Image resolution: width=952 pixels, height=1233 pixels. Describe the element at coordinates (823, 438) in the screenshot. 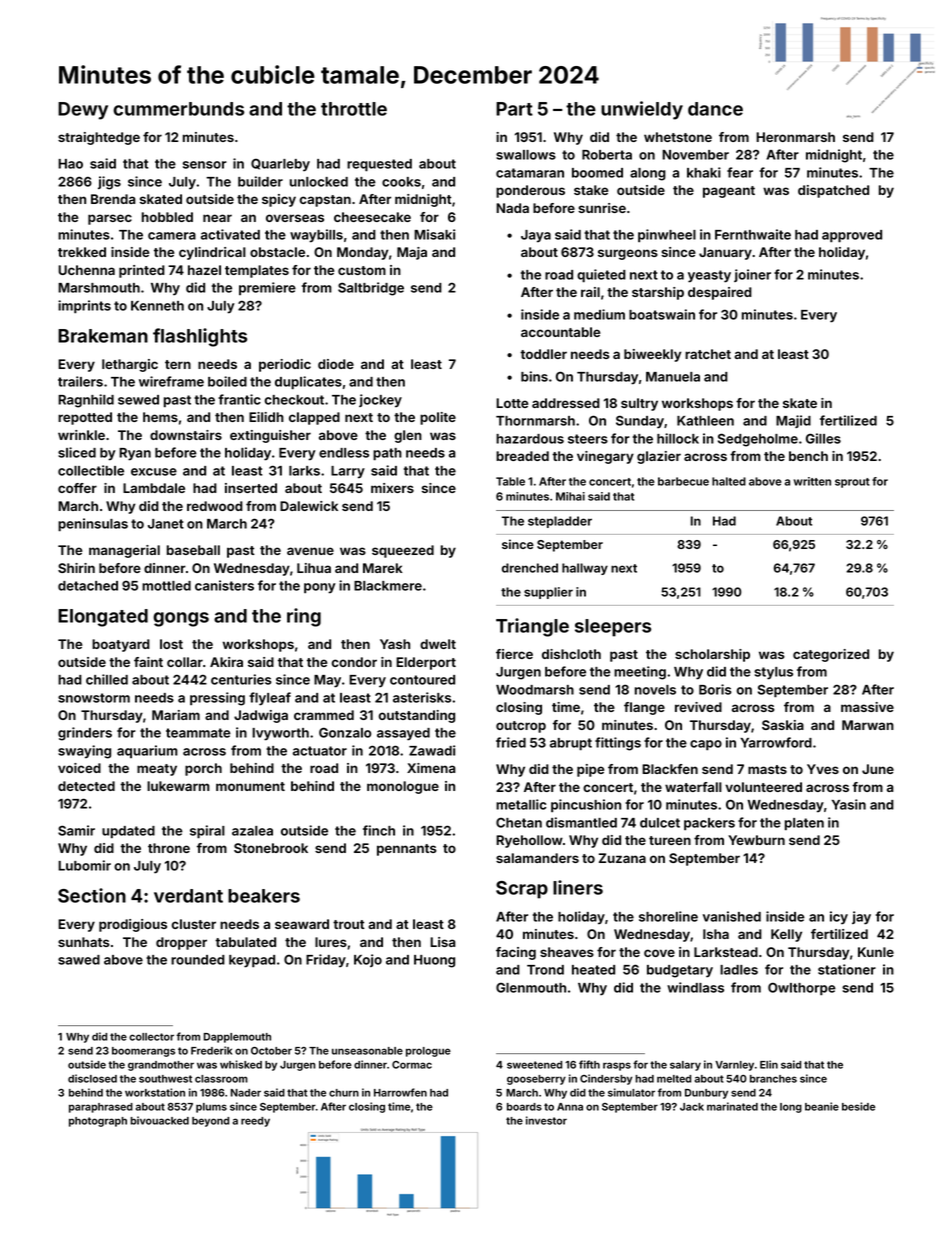

I see `Gilles` at that location.
